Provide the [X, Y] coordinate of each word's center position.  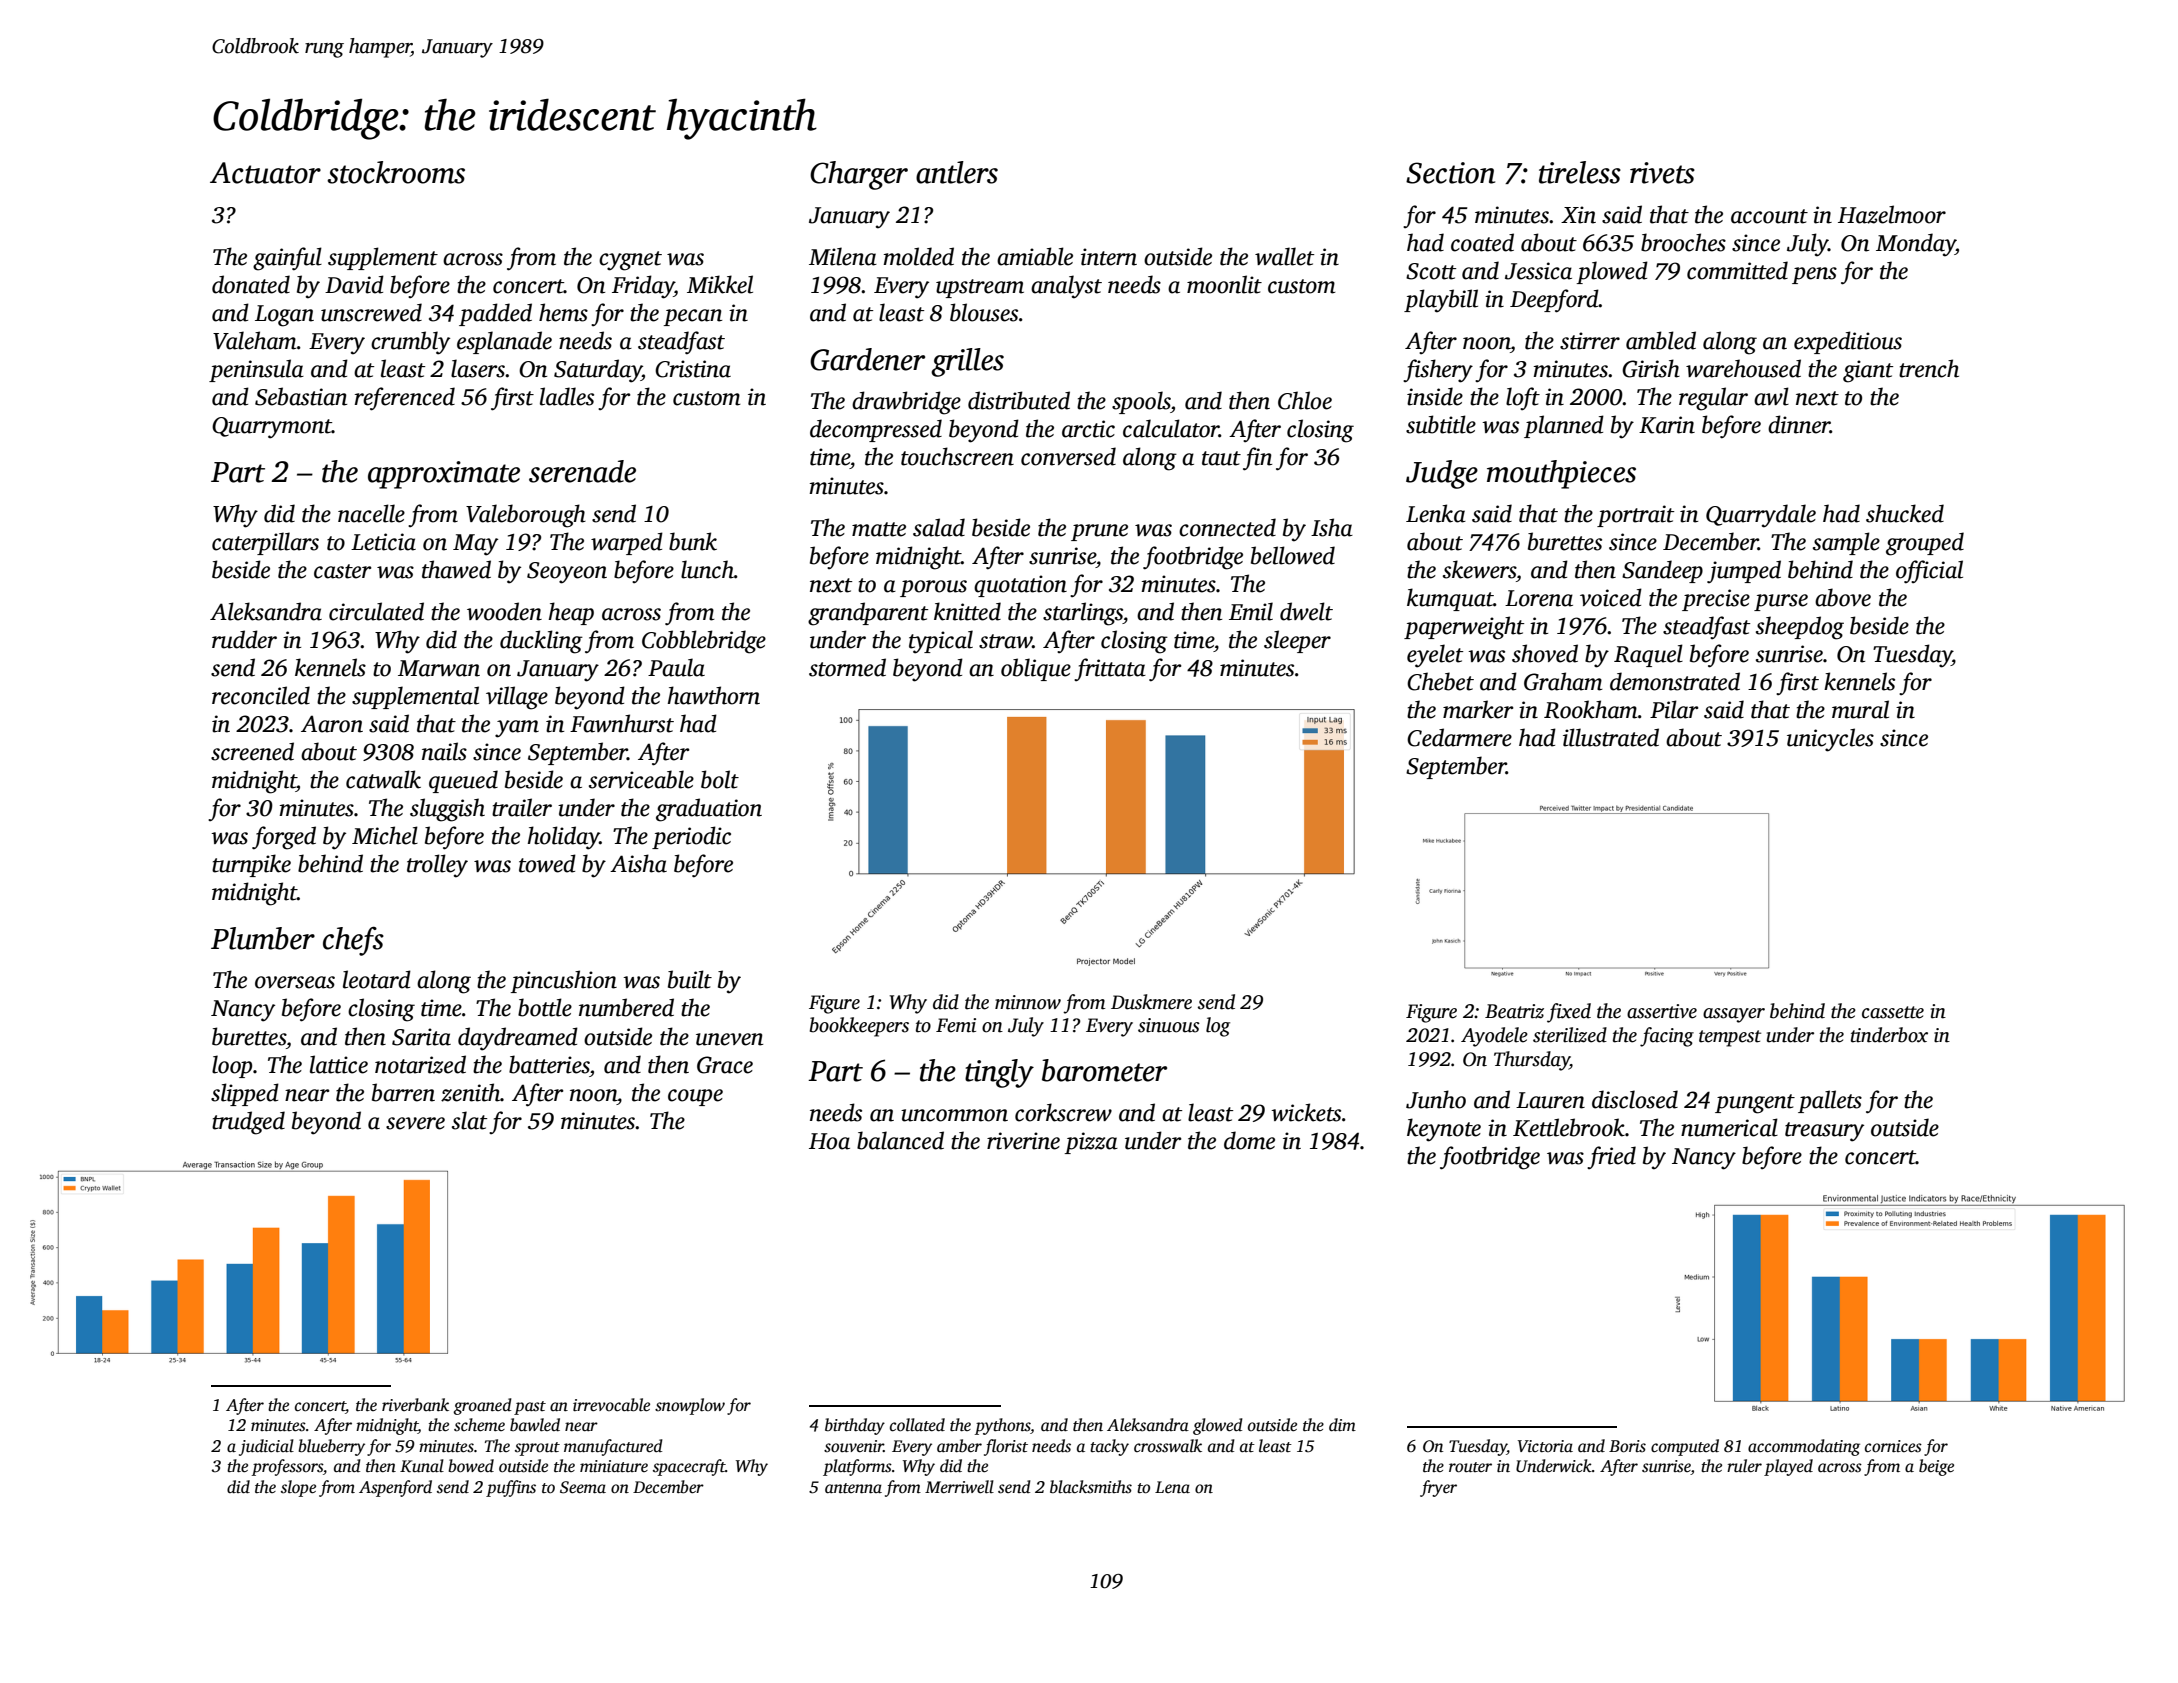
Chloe [1305, 400]
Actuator [265, 173]
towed [547, 863]
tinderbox [1889, 1035]
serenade [582, 471]
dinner [1799, 424]
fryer [1438, 1488]
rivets [1662, 173]
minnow [1028, 1002]
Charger [859, 175]
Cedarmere [1459, 737]
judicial [266, 1447]
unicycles [1830, 740]
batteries [549, 1064]
